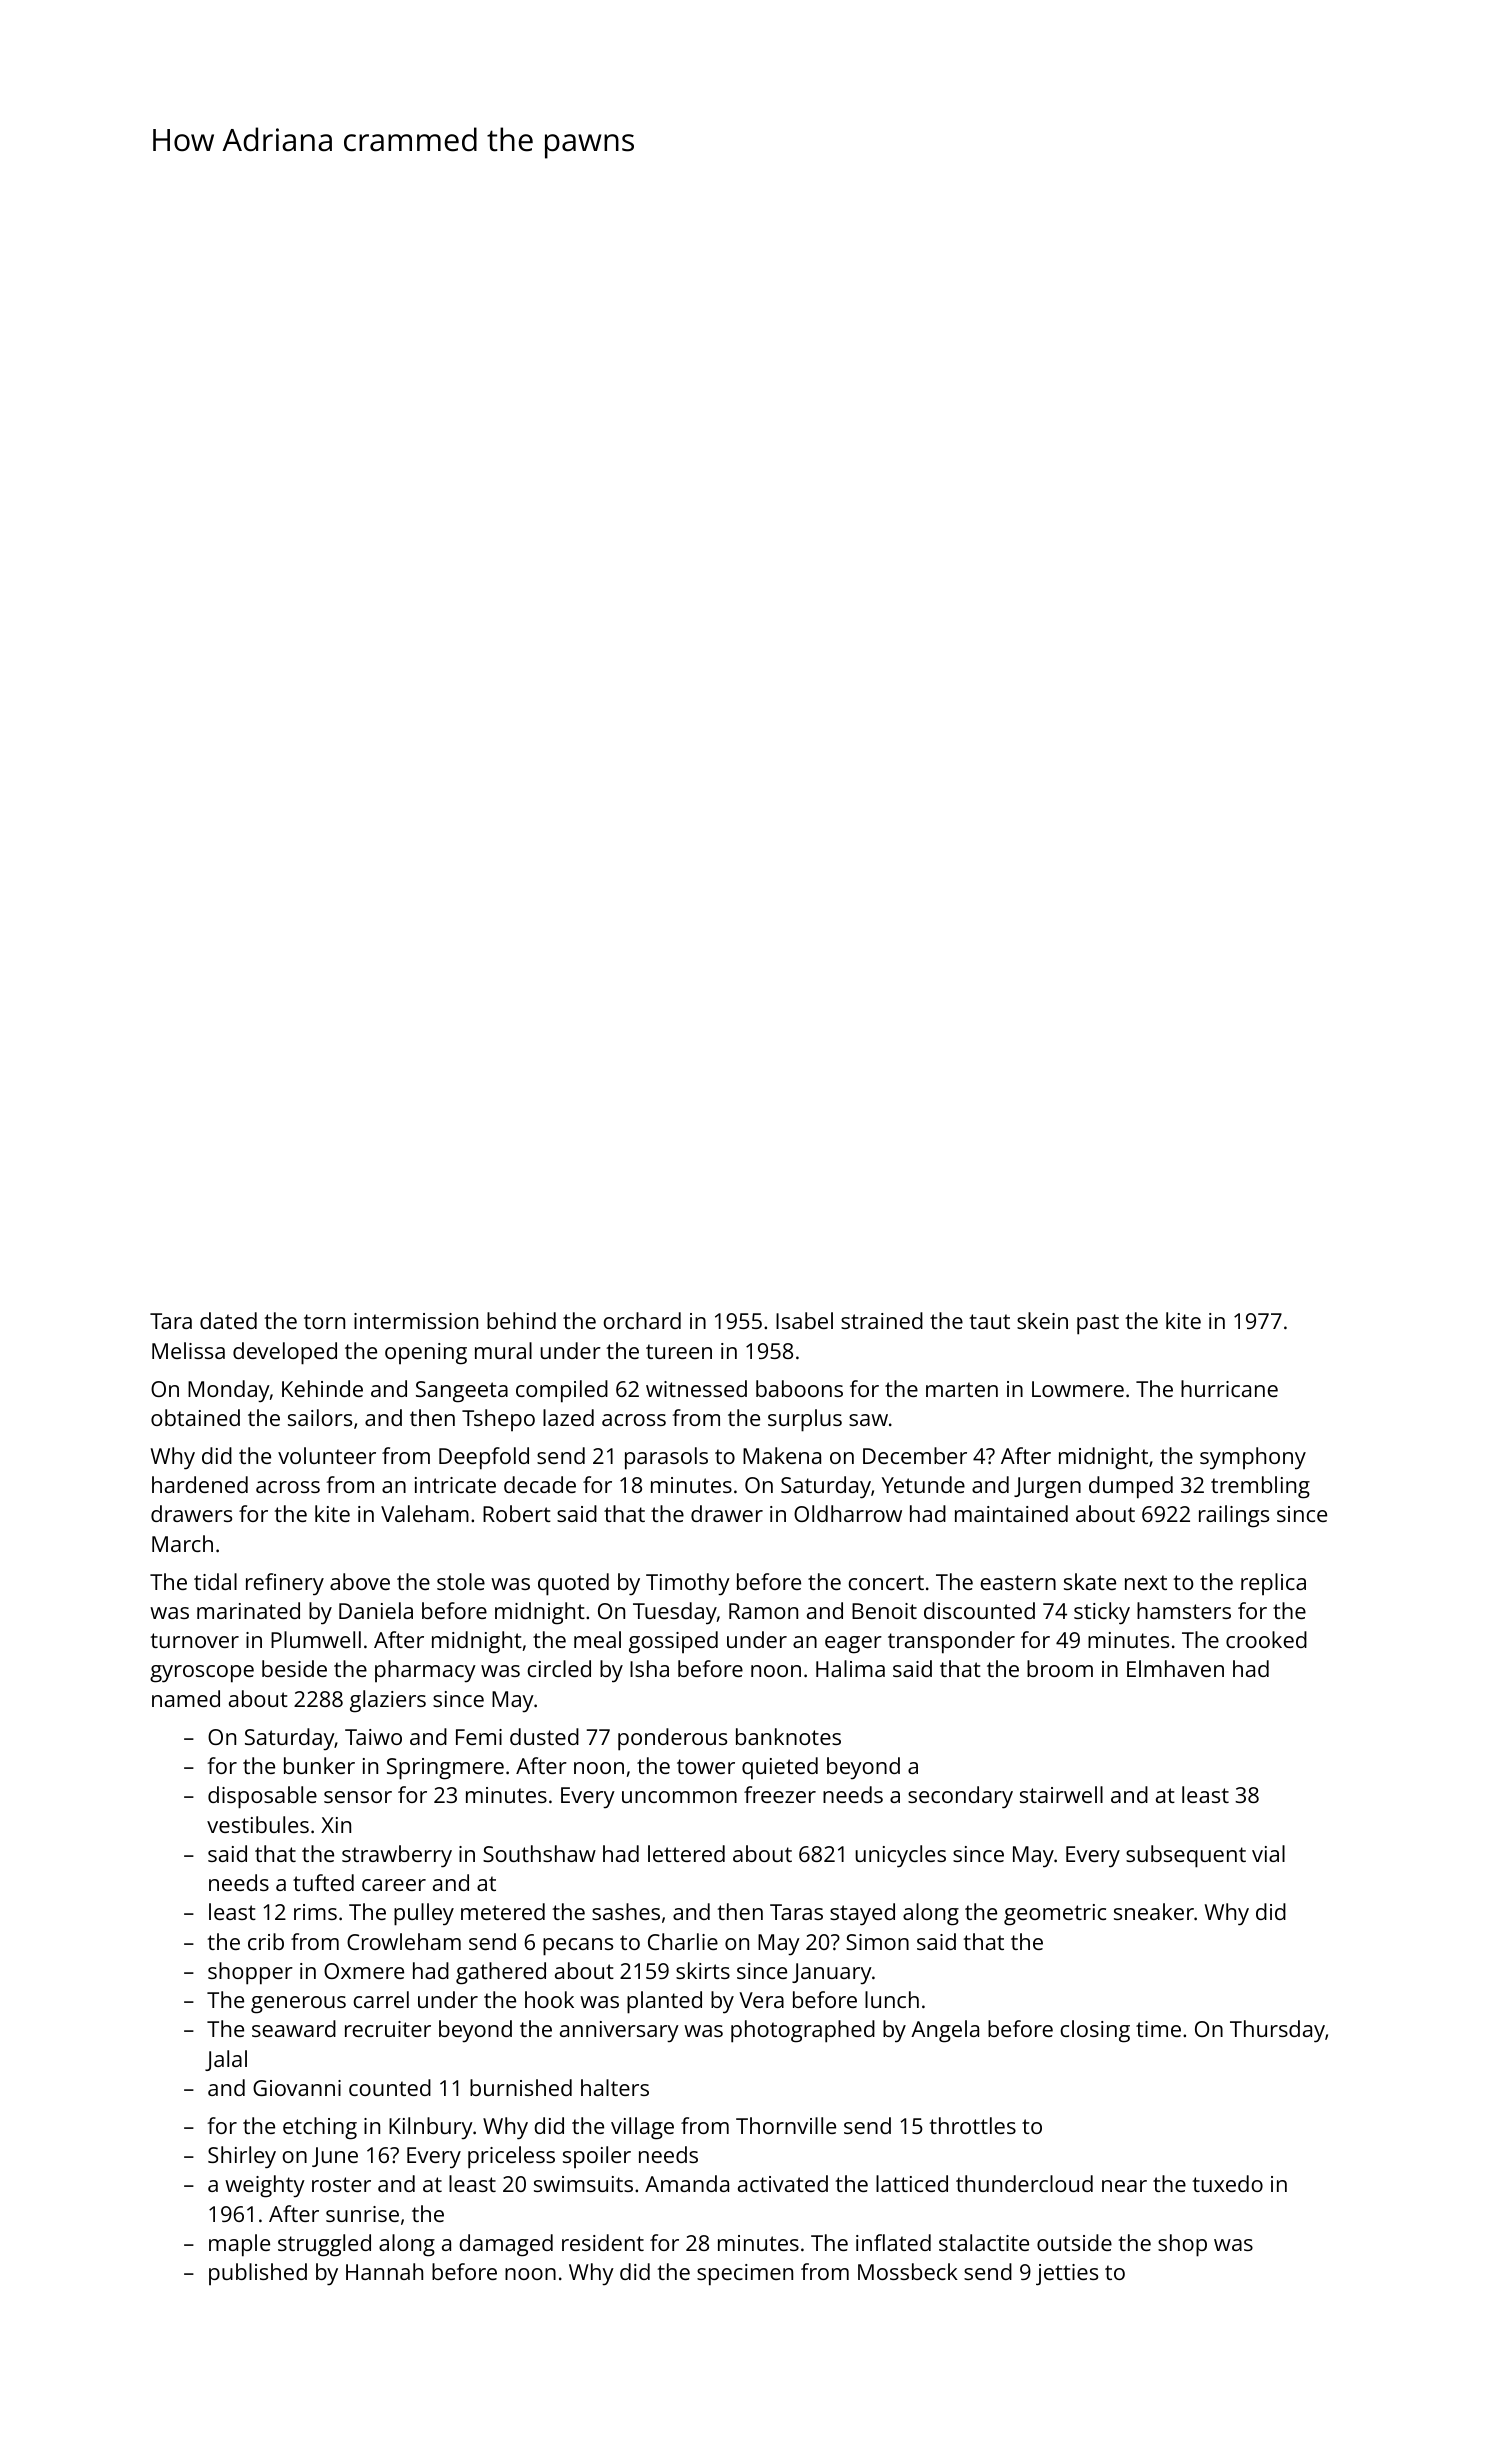 The height and width of the screenshot is (2464, 1496). What do you see at coordinates (388, 2029) in the screenshot?
I see `recruiter` at bounding box center [388, 2029].
